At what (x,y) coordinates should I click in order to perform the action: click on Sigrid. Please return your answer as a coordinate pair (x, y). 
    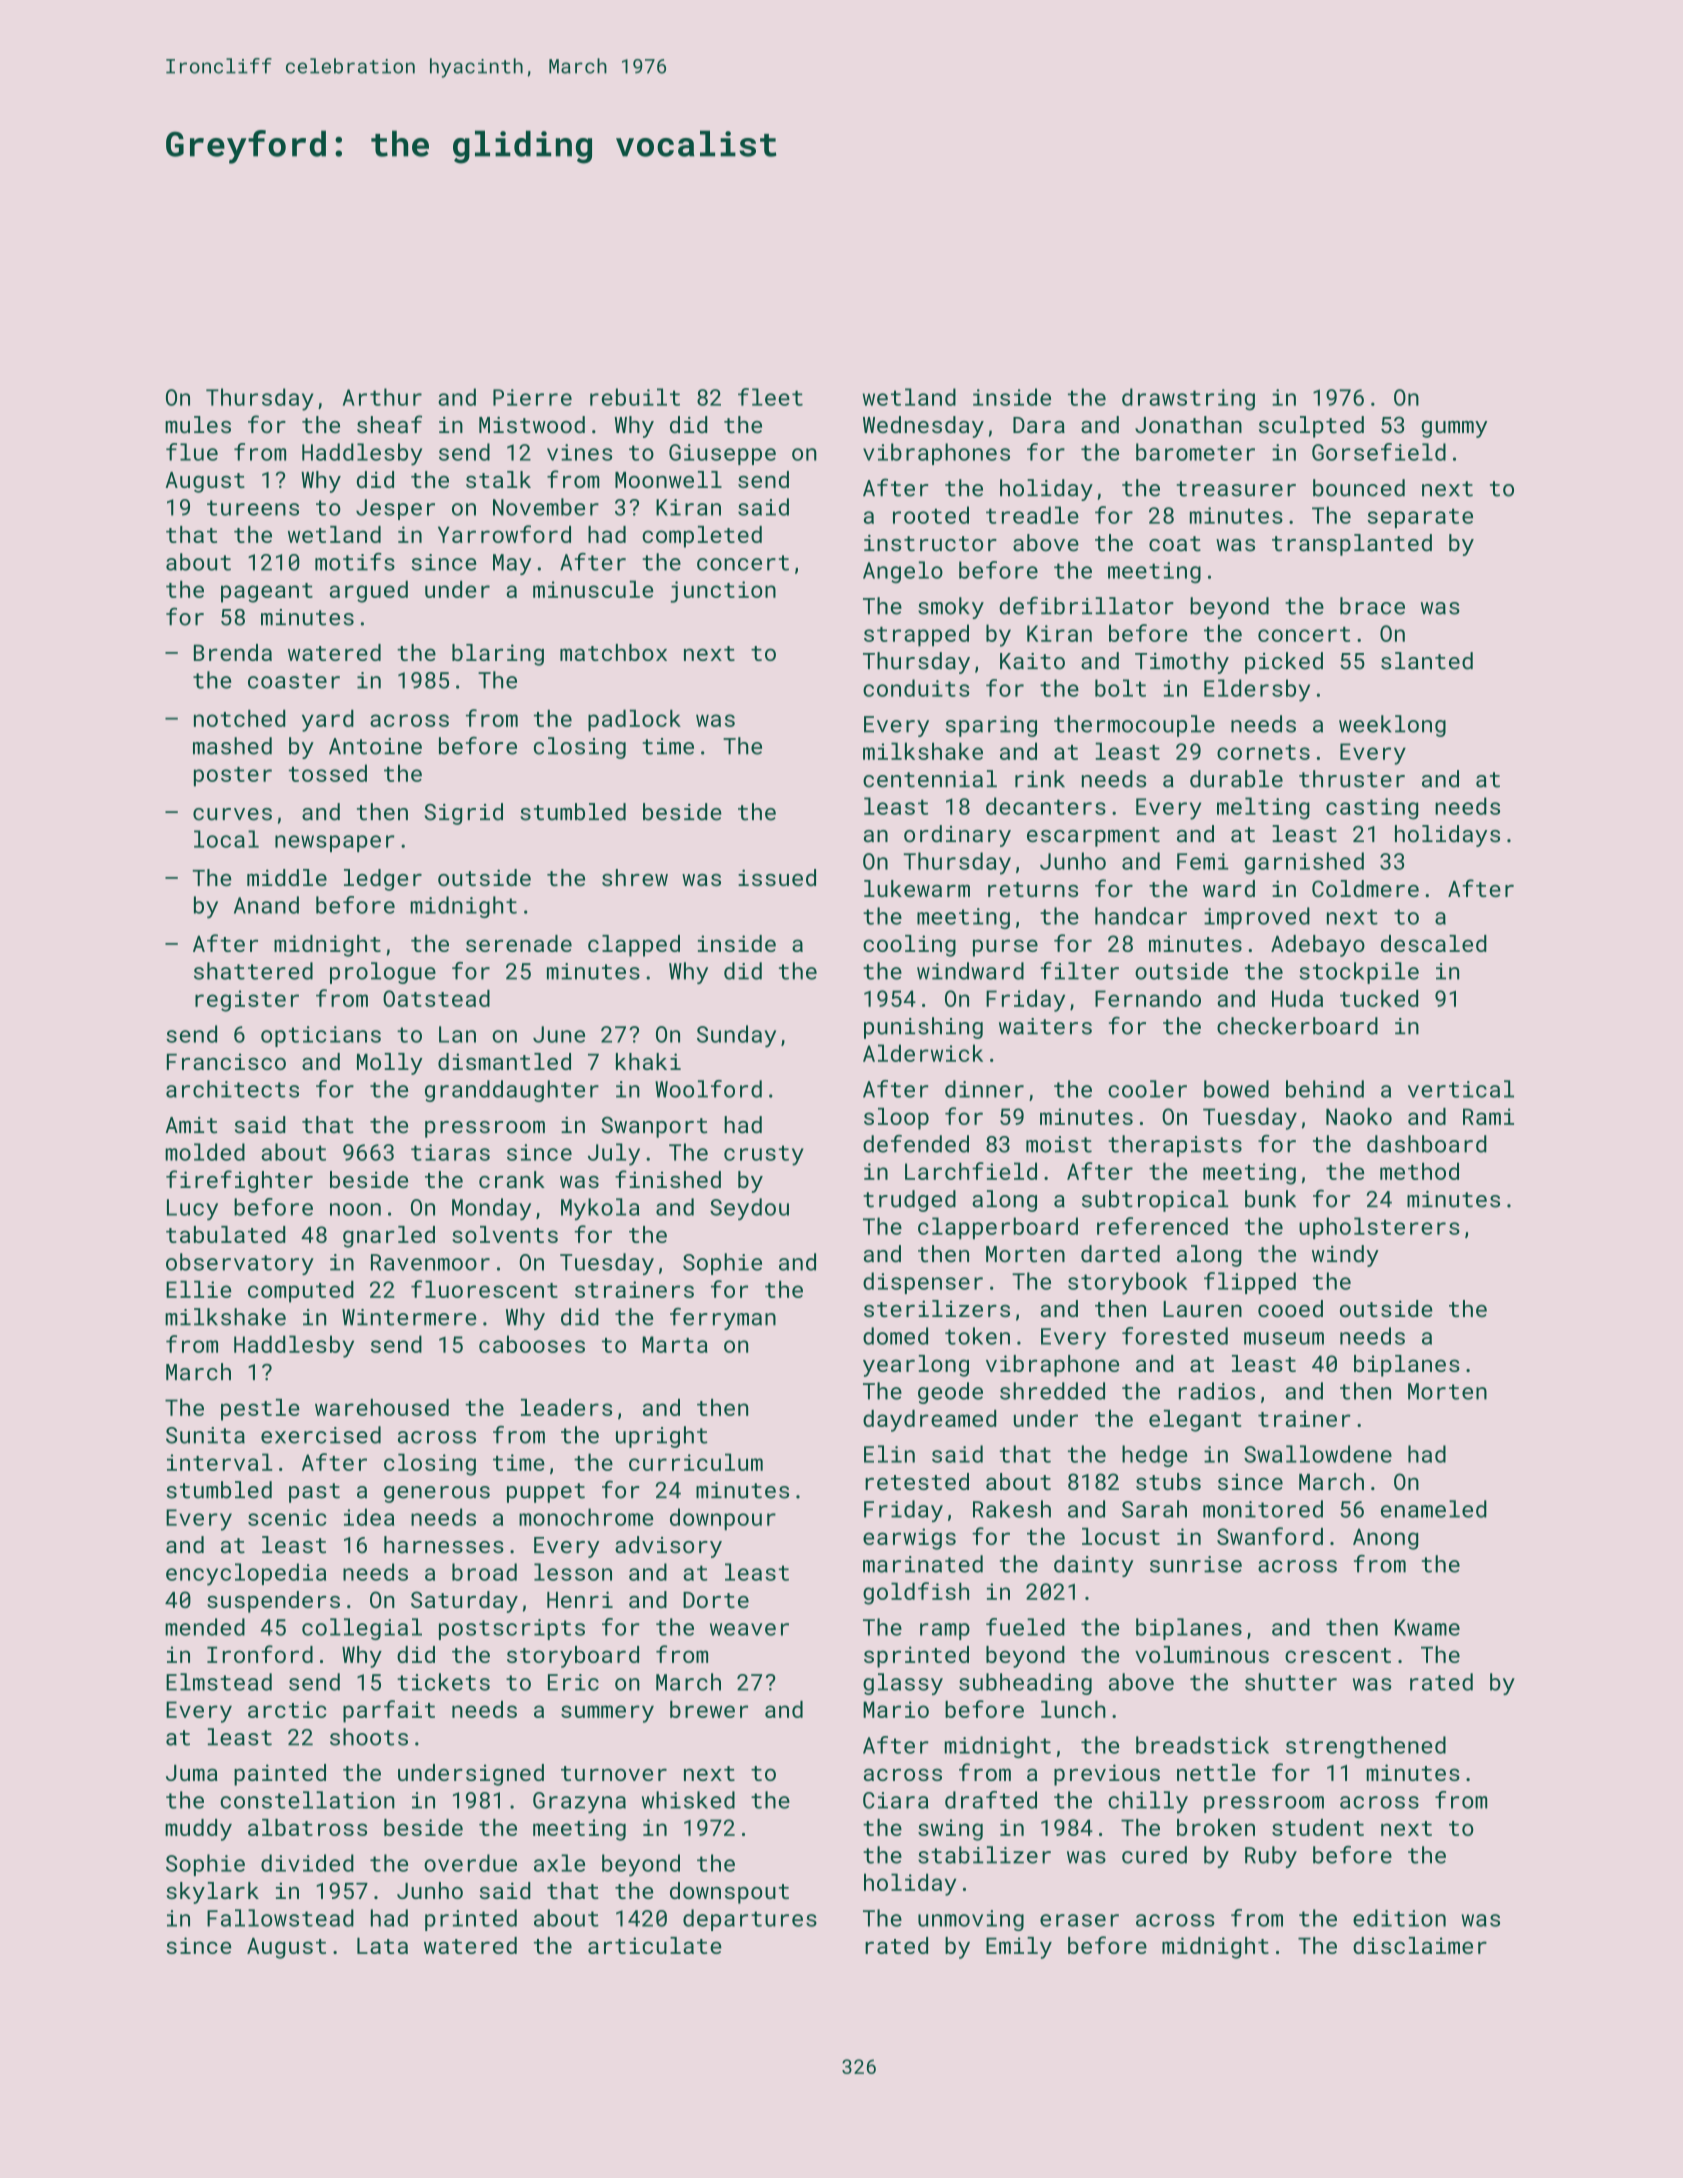
    Looking at the image, I should click on (464, 814).
